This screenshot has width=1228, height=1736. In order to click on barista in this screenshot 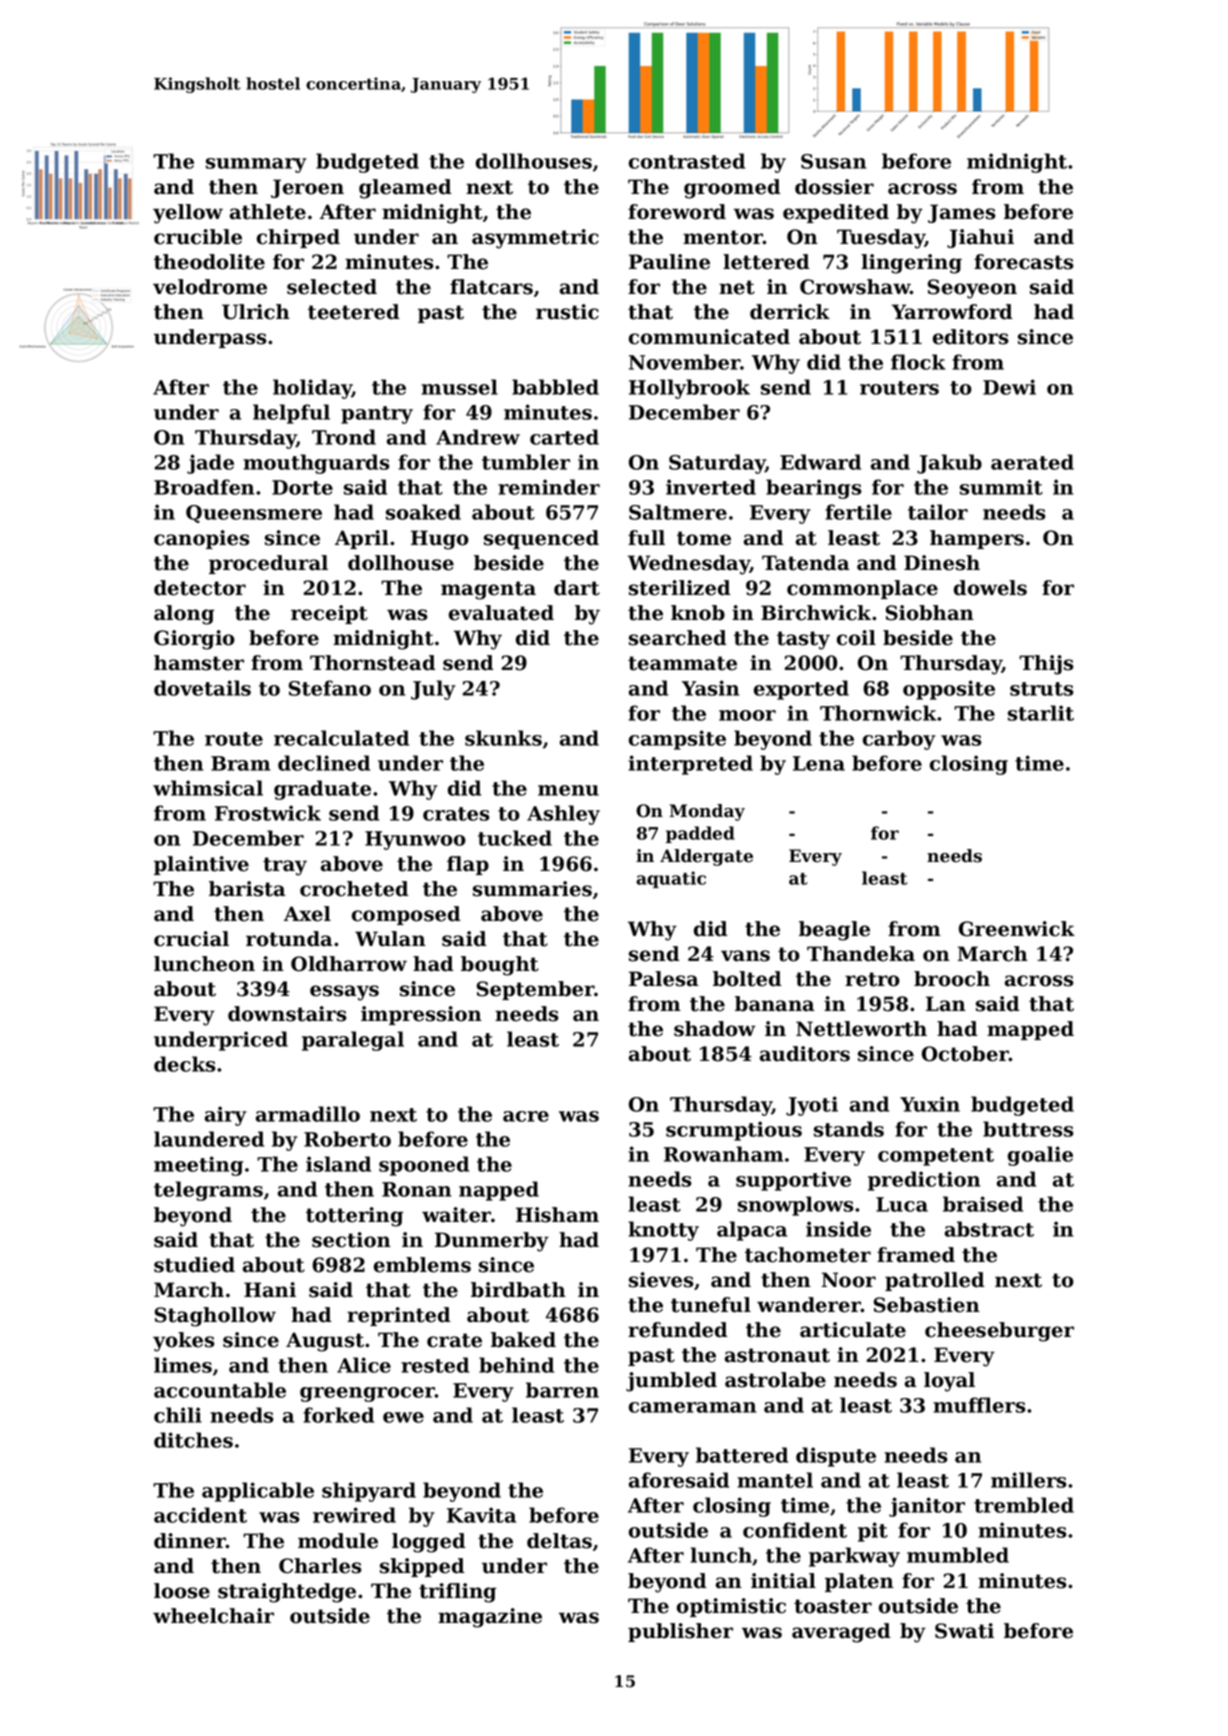, I will do `click(247, 889)`.
